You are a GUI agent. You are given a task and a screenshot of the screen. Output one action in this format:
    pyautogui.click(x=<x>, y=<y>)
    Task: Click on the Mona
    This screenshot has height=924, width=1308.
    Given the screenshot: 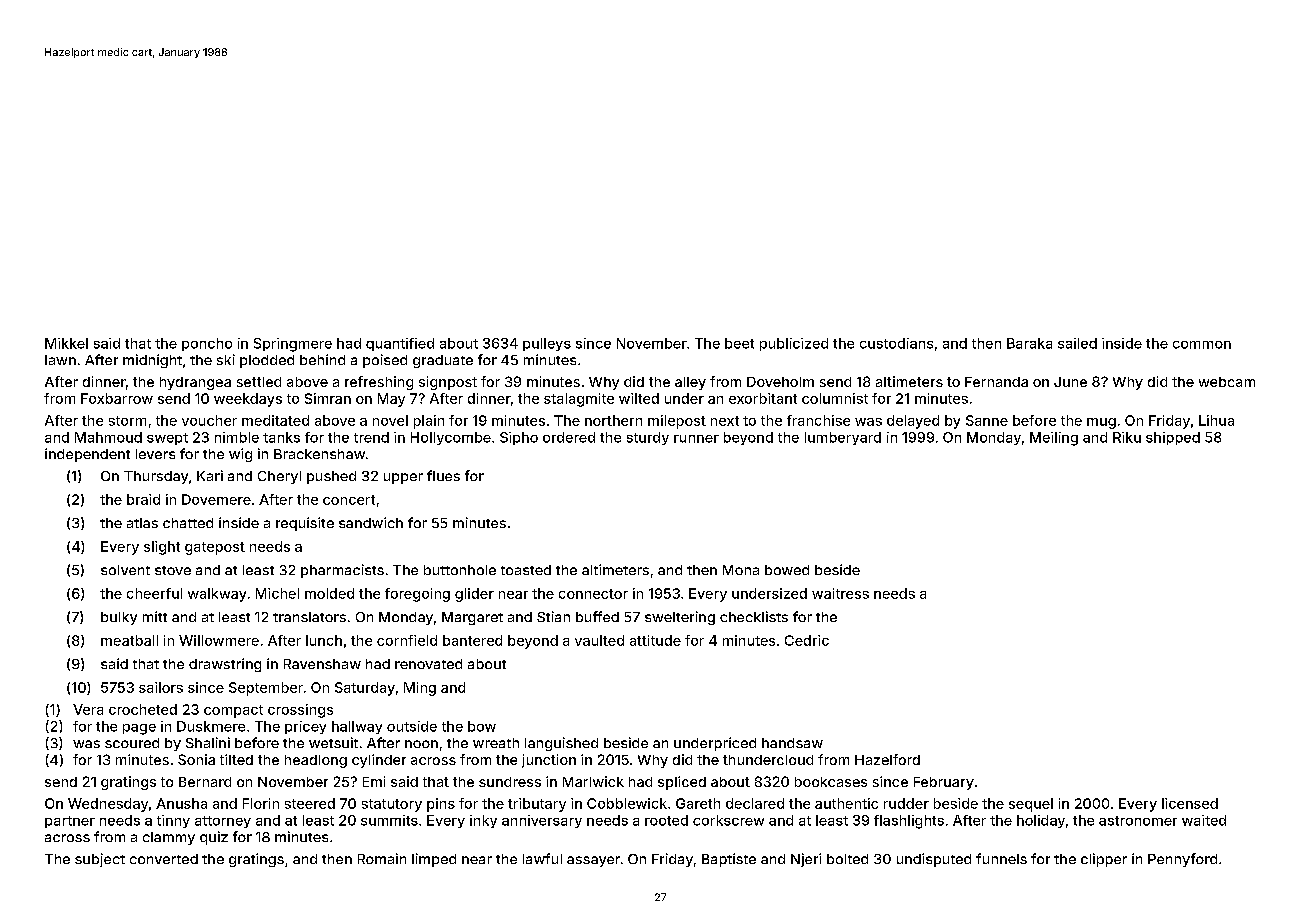 What is the action you would take?
    pyautogui.click(x=741, y=570)
